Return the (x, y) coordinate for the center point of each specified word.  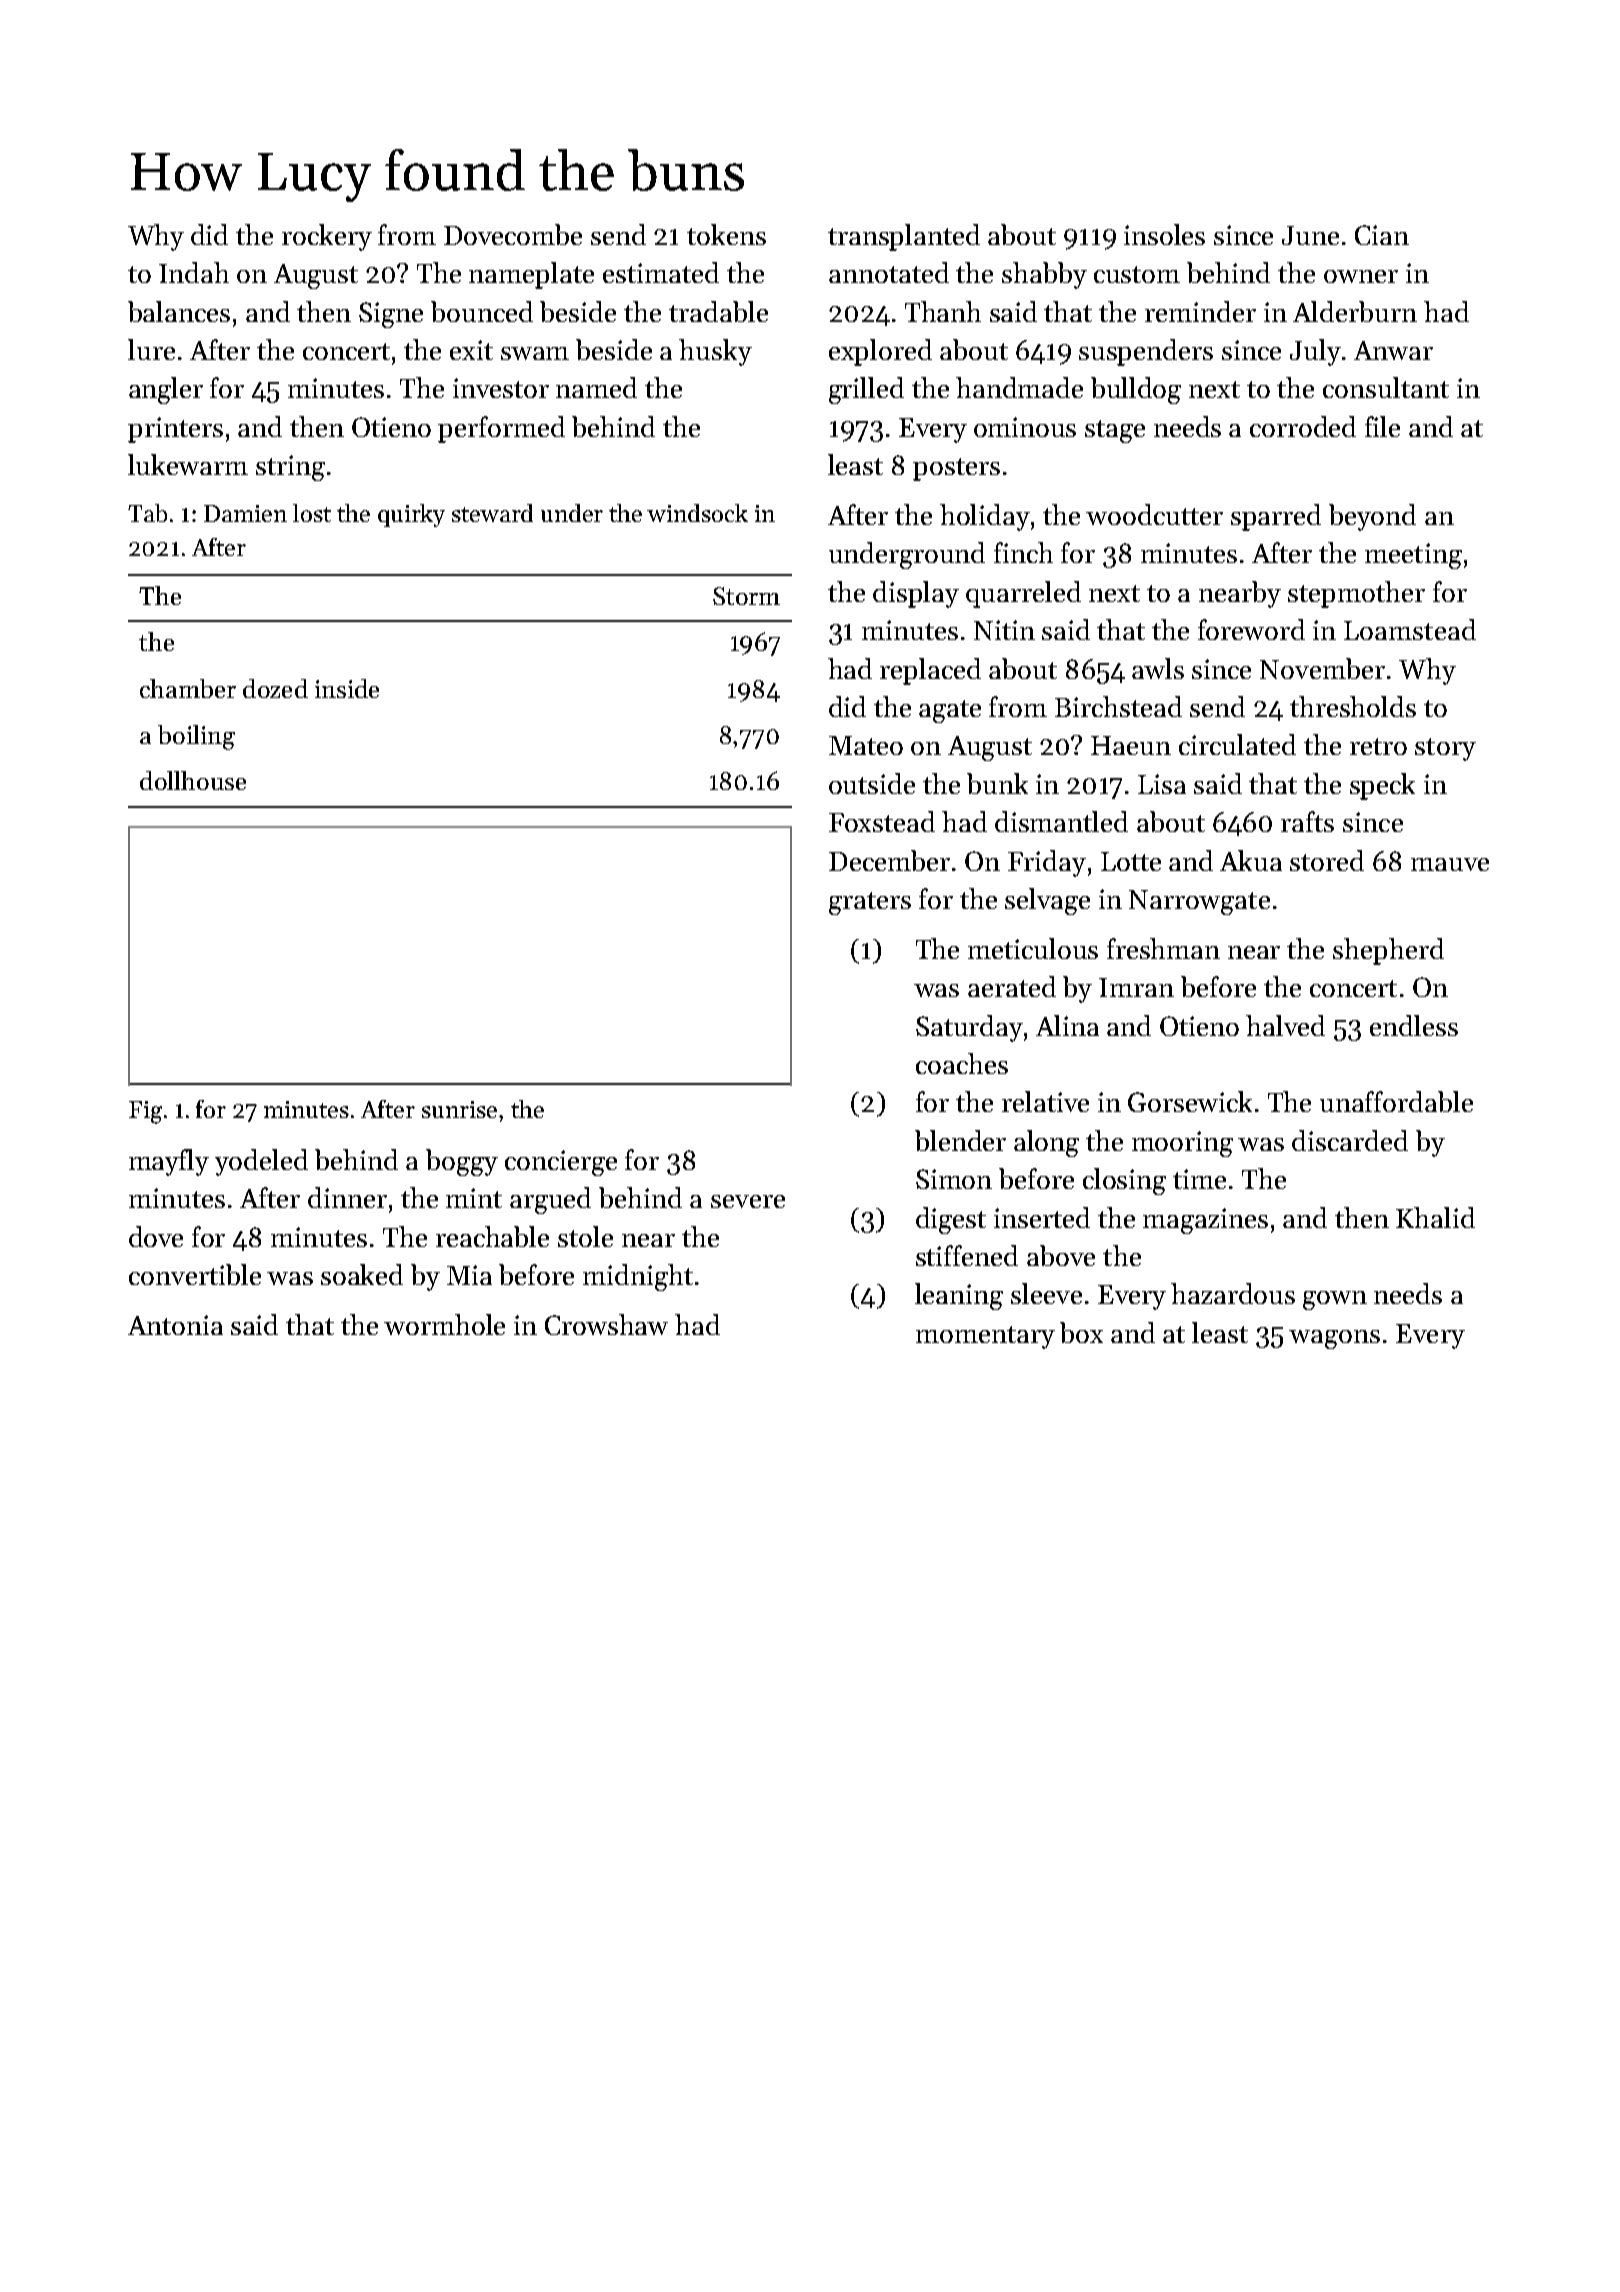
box (1081, 1332)
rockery (327, 237)
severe (748, 1201)
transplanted (904, 237)
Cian (1382, 235)
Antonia (175, 1325)
